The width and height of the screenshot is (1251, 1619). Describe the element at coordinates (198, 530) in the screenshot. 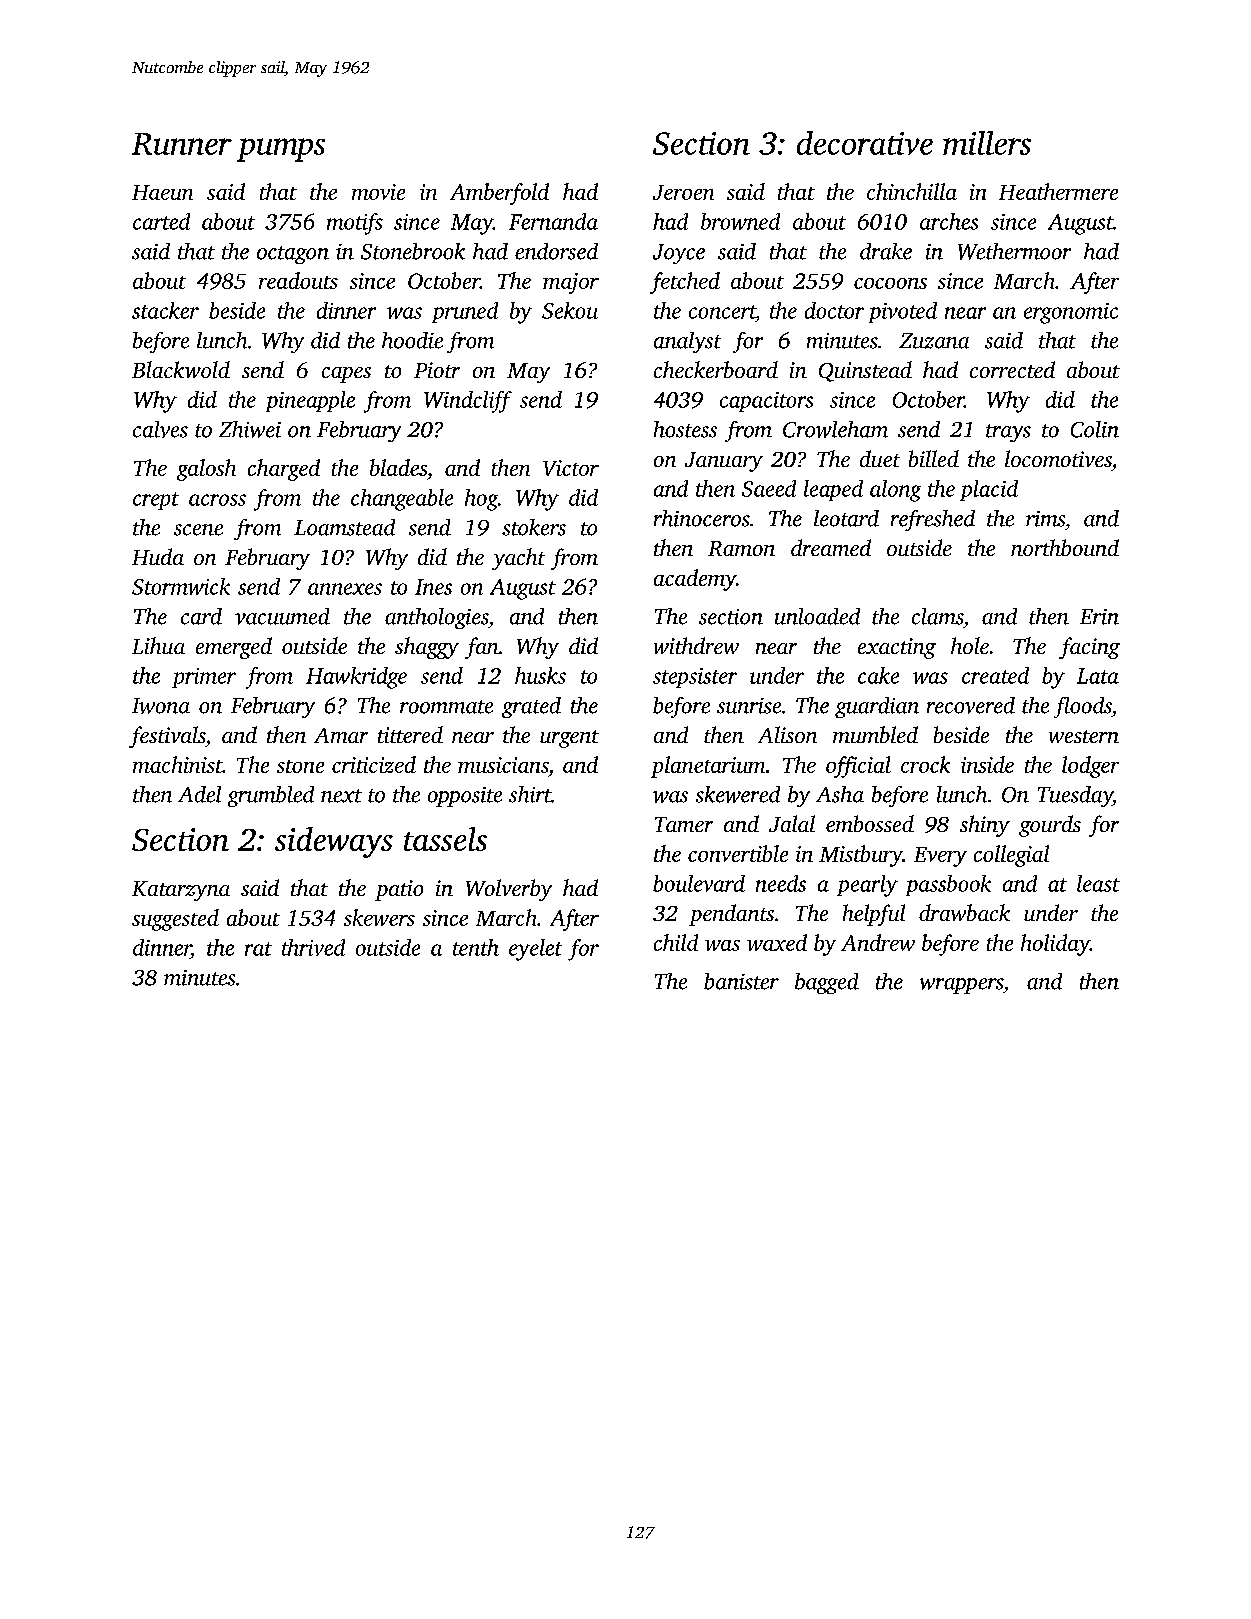

I see `scene` at that location.
